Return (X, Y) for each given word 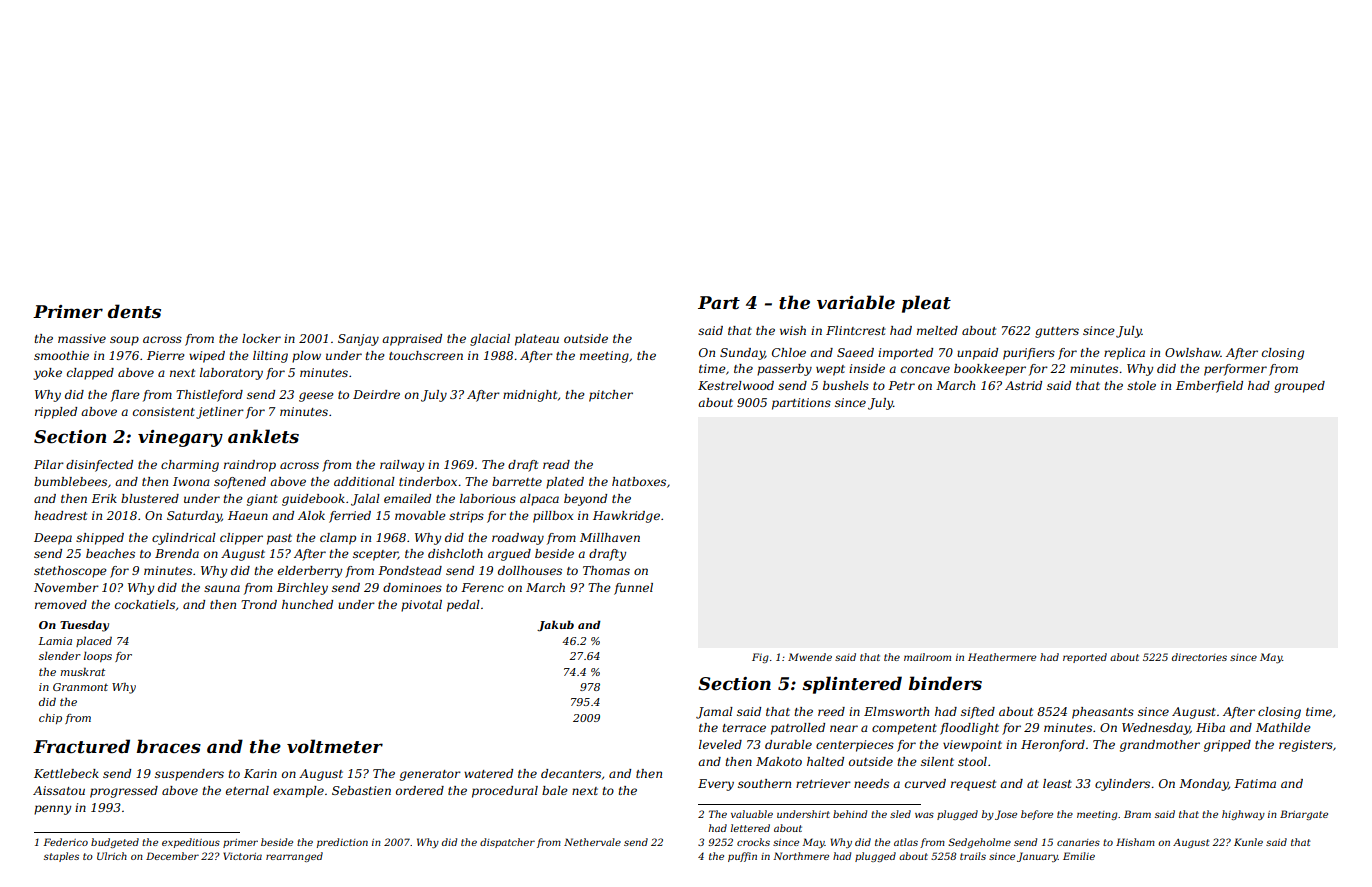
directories (1199, 657)
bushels (846, 385)
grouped (1299, 387)
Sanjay (358, 340)
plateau (537, 340)
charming (190, 466)
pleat (926, 304)
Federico (65, 842)
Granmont (80, 687)
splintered (852, 685)
